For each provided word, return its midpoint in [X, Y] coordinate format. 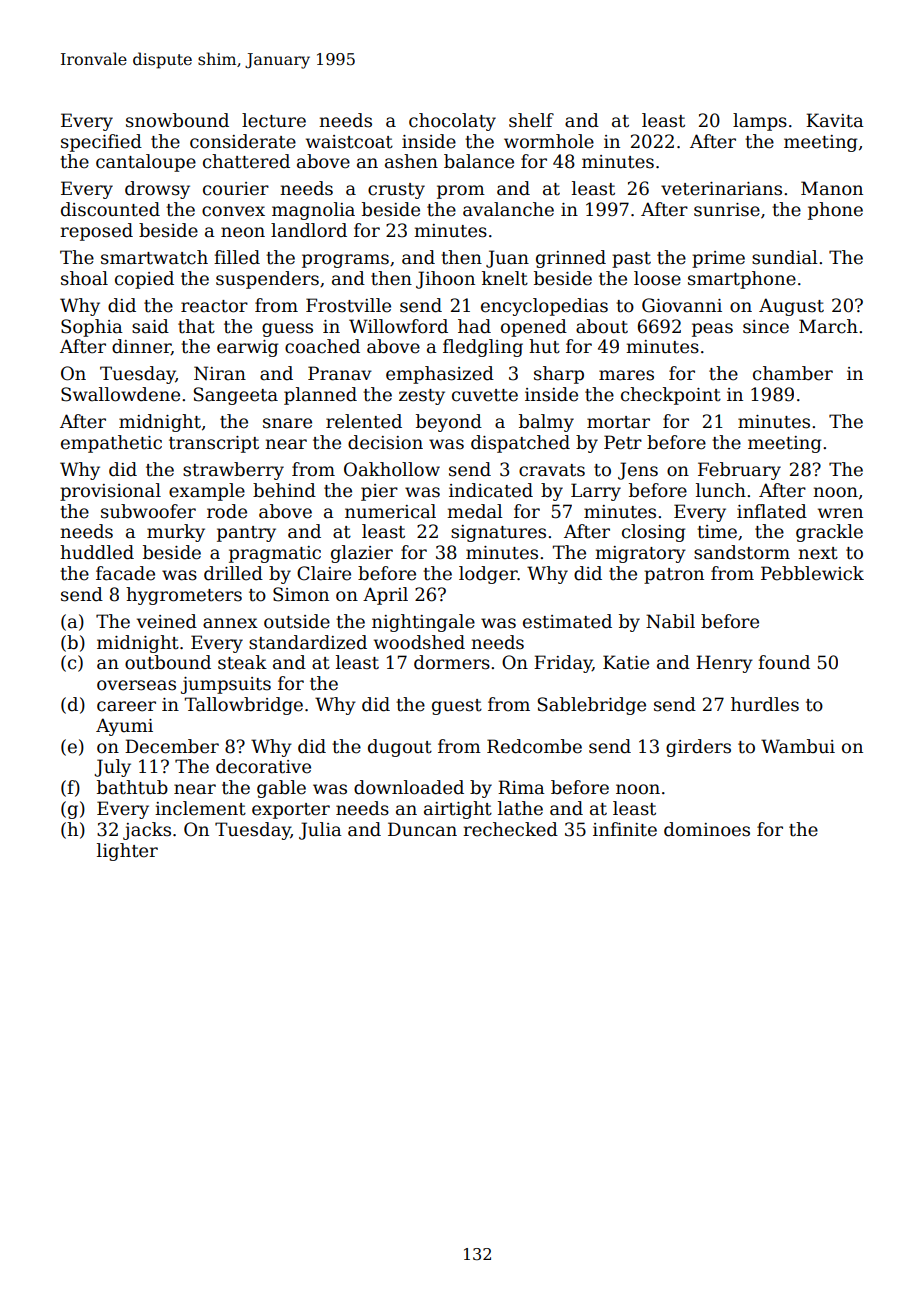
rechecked [510, 829]
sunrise [727, 210]
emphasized [440, 375]
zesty [422, 397]
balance [479, 161]
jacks [147, 831]
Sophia [92, 328]
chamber [793, 373]
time [717, 532]
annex [230, 623]
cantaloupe [146, 163]
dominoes [707, 829]
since [766, 327]
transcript [214, 444]
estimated [567, 621]
